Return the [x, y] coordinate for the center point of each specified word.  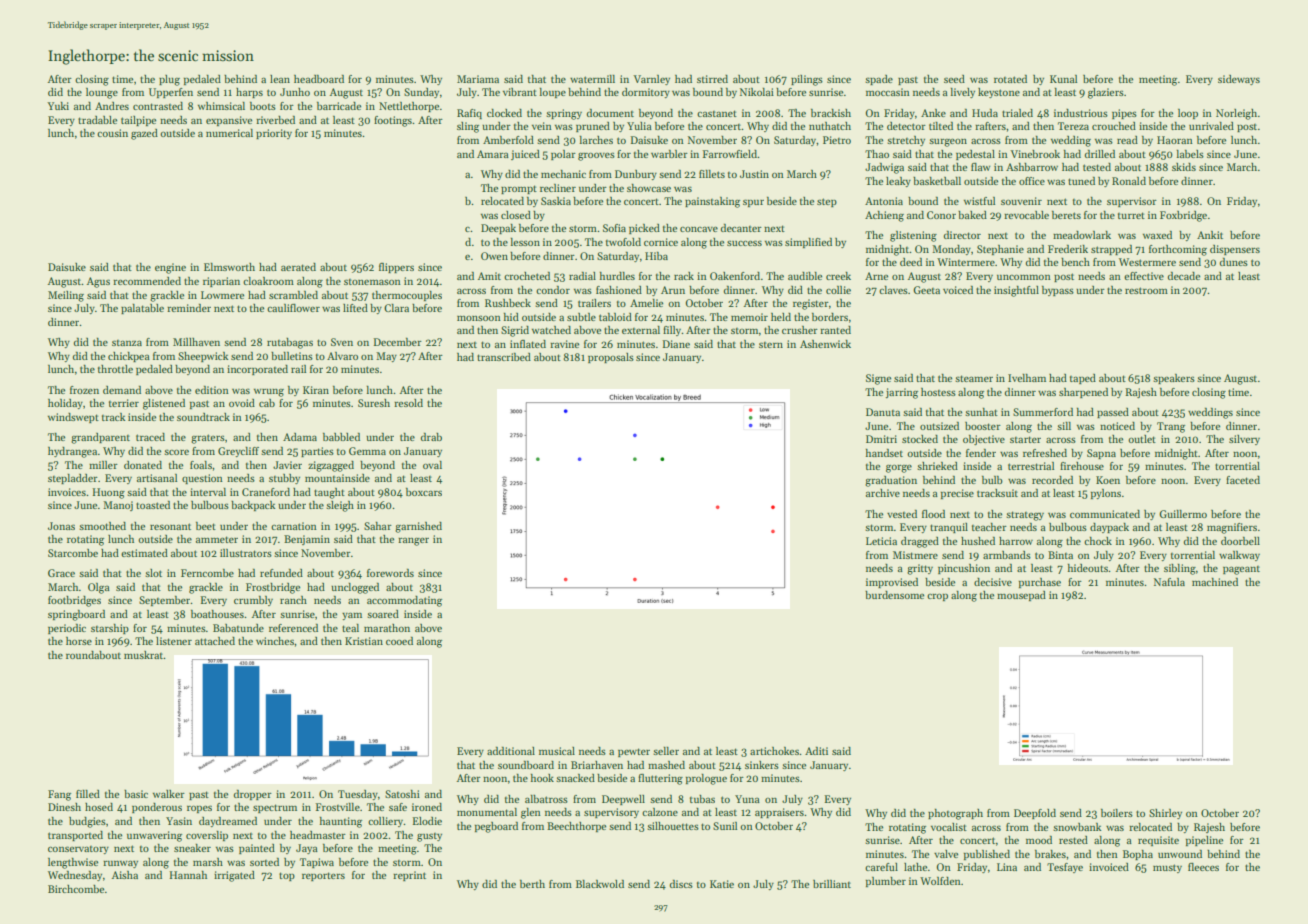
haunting [341, 822]
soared [383, 614]
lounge [102, 93]
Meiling [66, 296]
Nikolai [757, 92]
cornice [661, 242]
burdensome [894, 595]
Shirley [1165, 814]
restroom [1146, 290]
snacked [575, 778]
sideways [1239, 80]
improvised [892, 583]
